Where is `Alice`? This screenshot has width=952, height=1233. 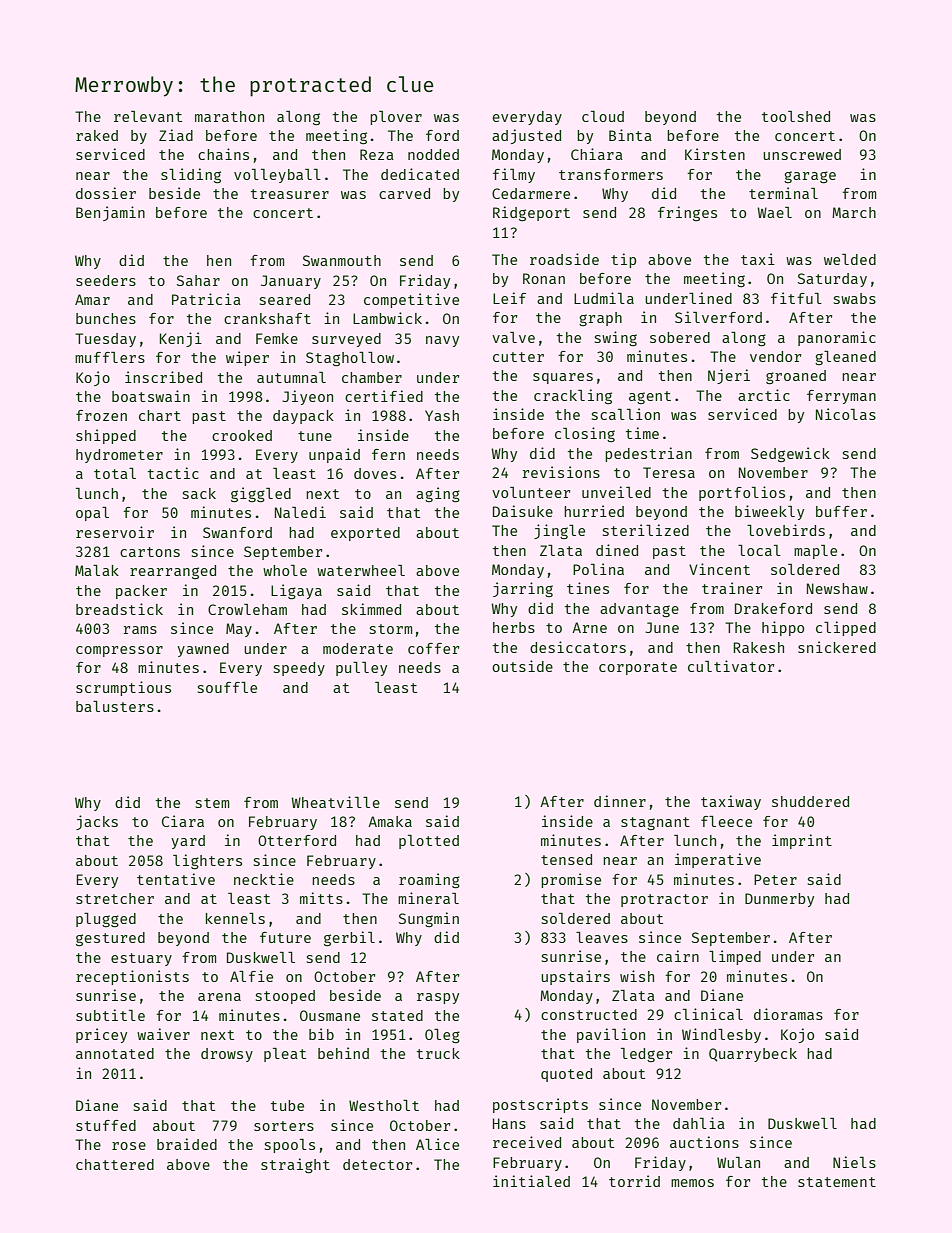
Alice is located at coordinates (437, 1144).
